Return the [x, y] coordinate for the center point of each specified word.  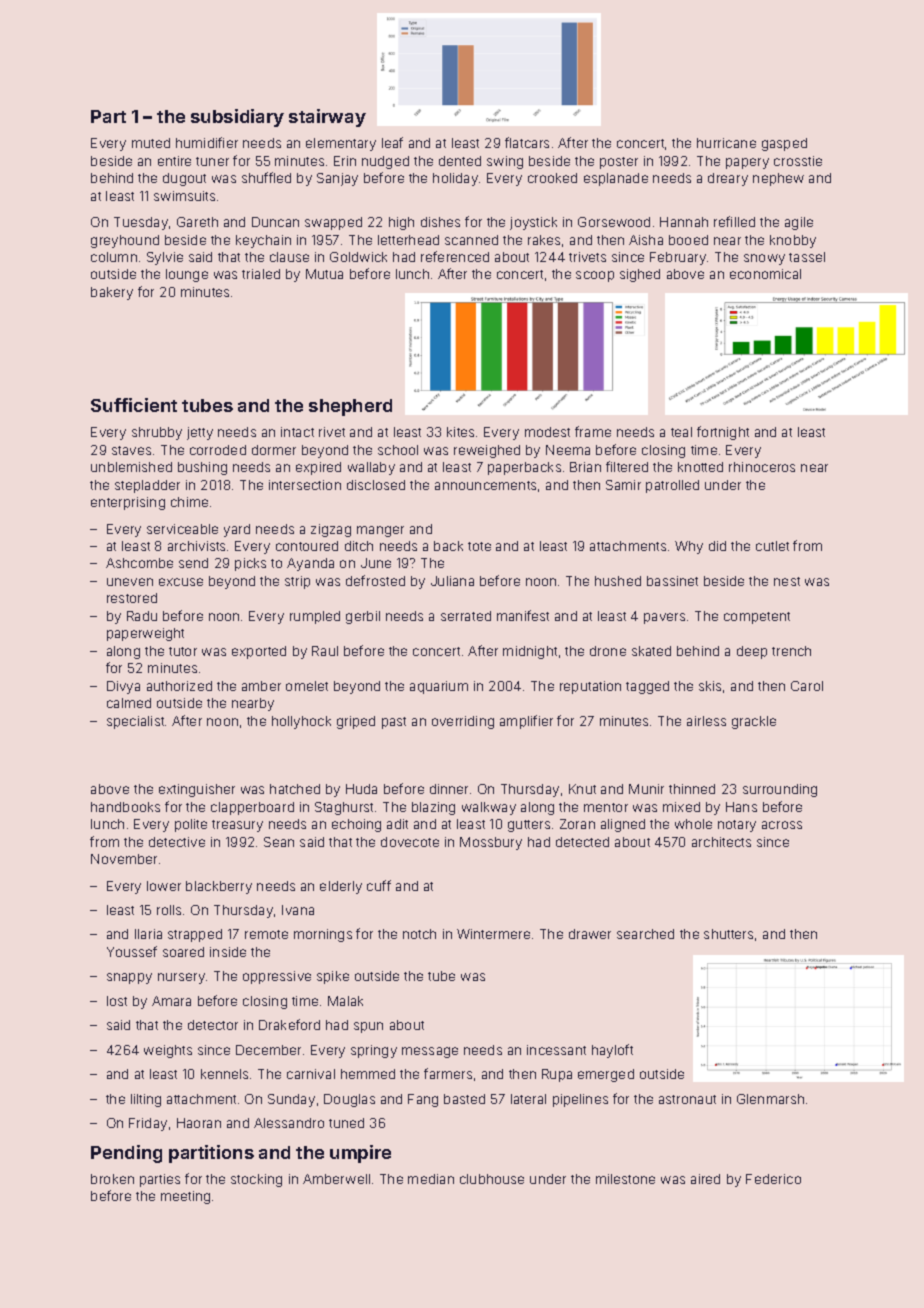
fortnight [723, 433]
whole [693, 824]
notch [419, 934]
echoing [356, 825]
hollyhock [301, 722]
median [431, 1179]
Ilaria [148, 934]
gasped [784, 144]
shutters [728, 934]
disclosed [376, 485]
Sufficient [134, 405]
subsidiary [237, 118]
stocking [256, 1180]
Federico [773, 1179]
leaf [392, 142]
